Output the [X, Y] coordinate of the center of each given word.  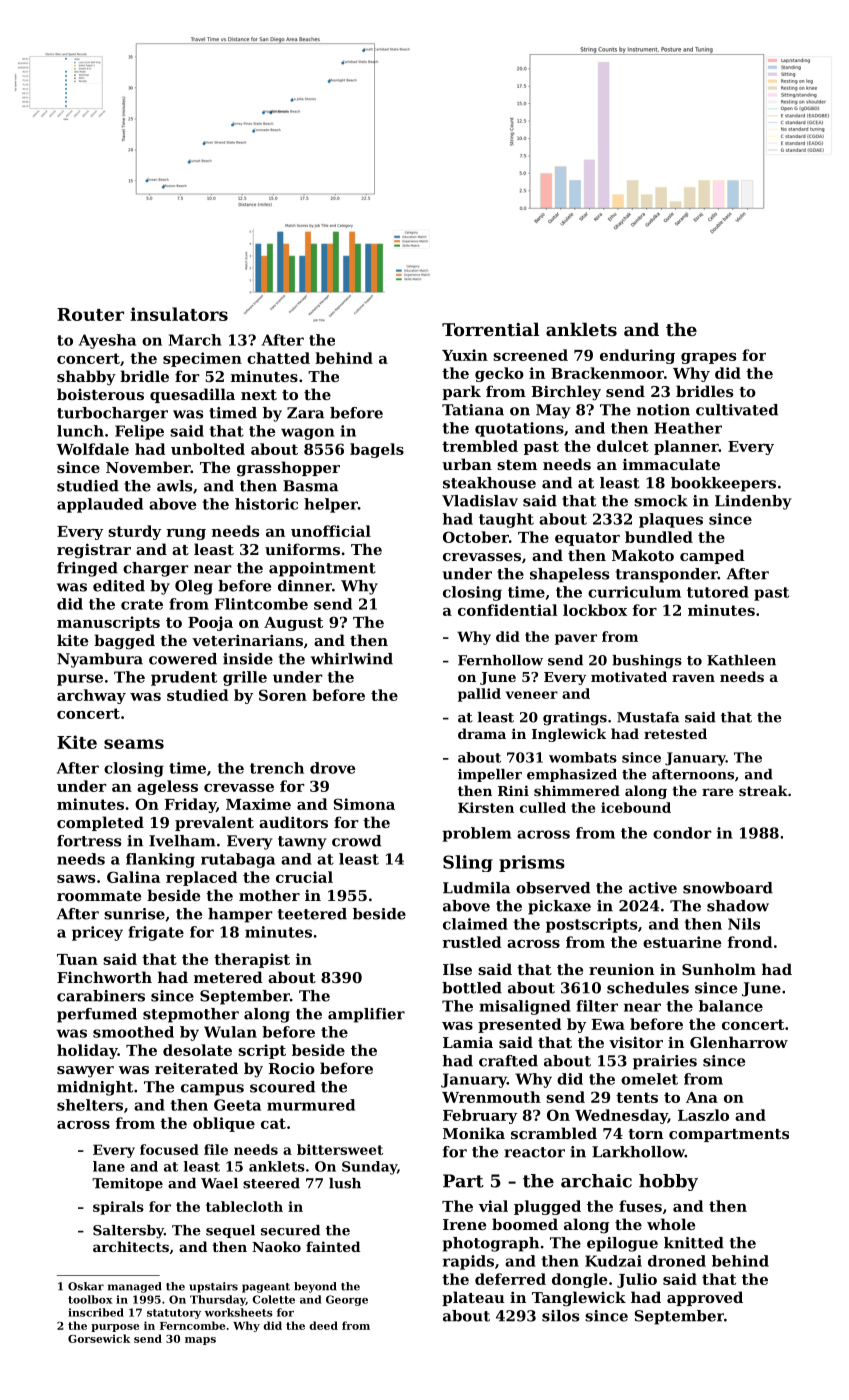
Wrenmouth [491, 1097]
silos [560, 1316]
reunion [621, 969]
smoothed [133, 1032]
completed [100, 823]
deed [323, 1325]
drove [333, 768]
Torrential [490, 329]
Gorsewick [99, 1338]
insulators [179, 314]
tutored [718, 592]
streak [763, 790]
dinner [305, 586]
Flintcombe [261, 604]
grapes [708, 358]
